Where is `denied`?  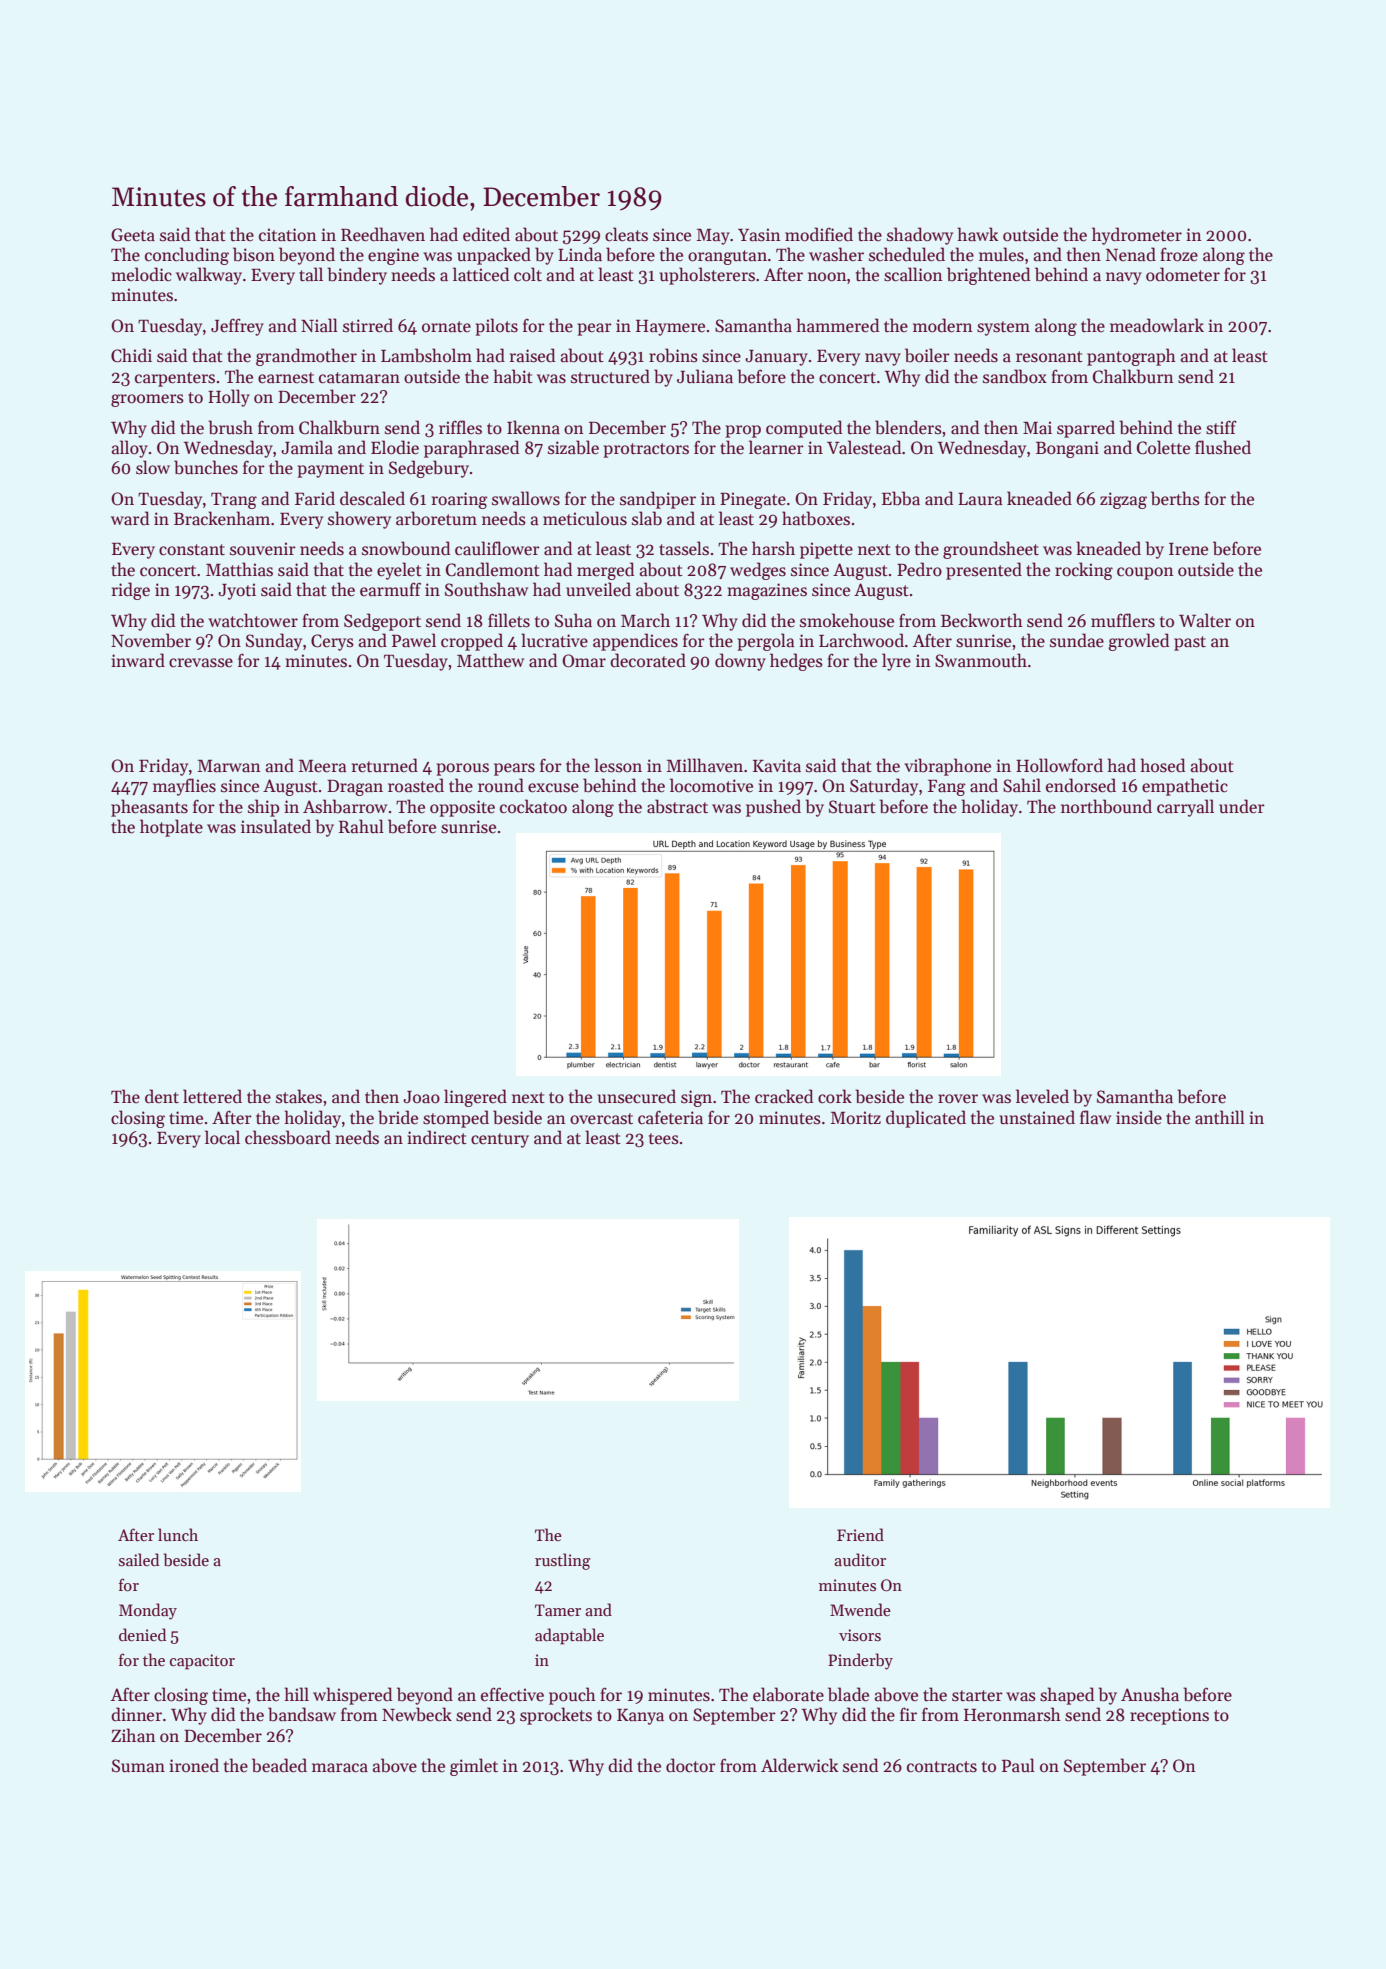
denied is located at coordinates (142, 1635).
